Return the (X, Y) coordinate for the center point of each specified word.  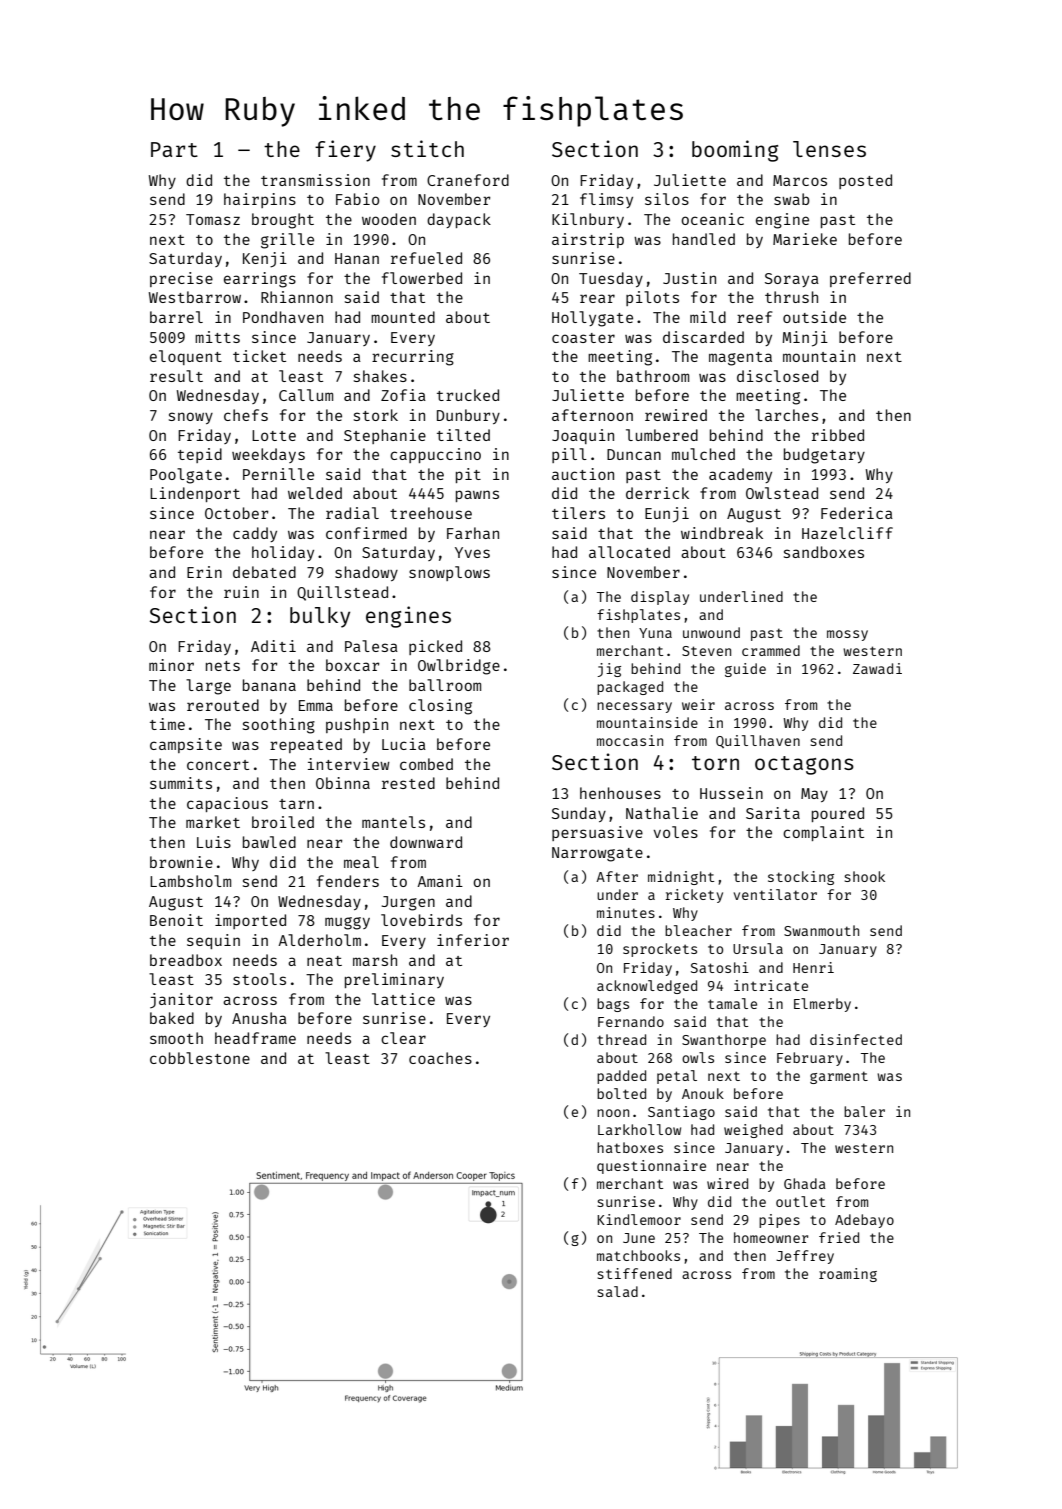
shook (864, 876)
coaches (440, 1058)
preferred (870, 279)
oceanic (712, 219)
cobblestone (200, 1058)
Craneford (468, 180)
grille (287, 241)
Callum (306, 395)
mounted (403, 317)
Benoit (176, 920)
